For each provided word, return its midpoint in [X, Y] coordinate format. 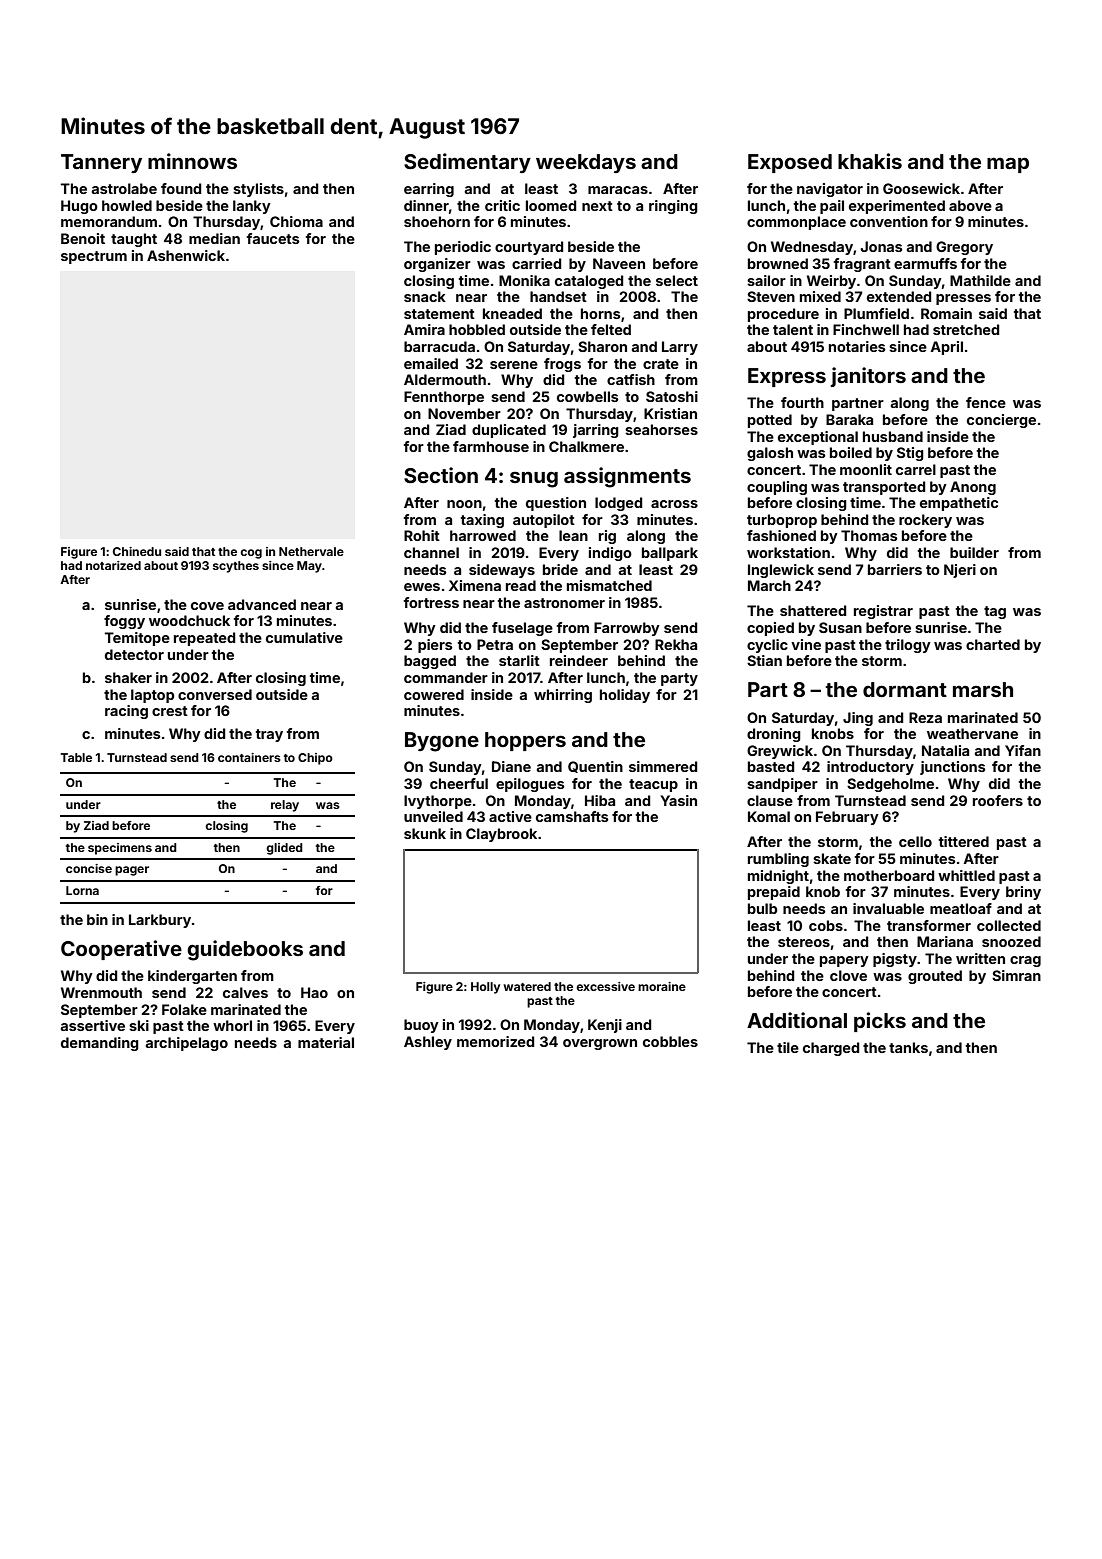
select [677, 280]
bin [97, 919]
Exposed [790, 163]
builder [974, 552]
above [970, 205]
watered [527, 986]
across [674, 504]
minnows [192, 161]
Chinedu [137, 551]
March [769, 585]
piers [435, 646]
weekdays [586, 163]
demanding [100, 1044]
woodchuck [189, 620]
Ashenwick [186, 255]
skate [832, 858]
